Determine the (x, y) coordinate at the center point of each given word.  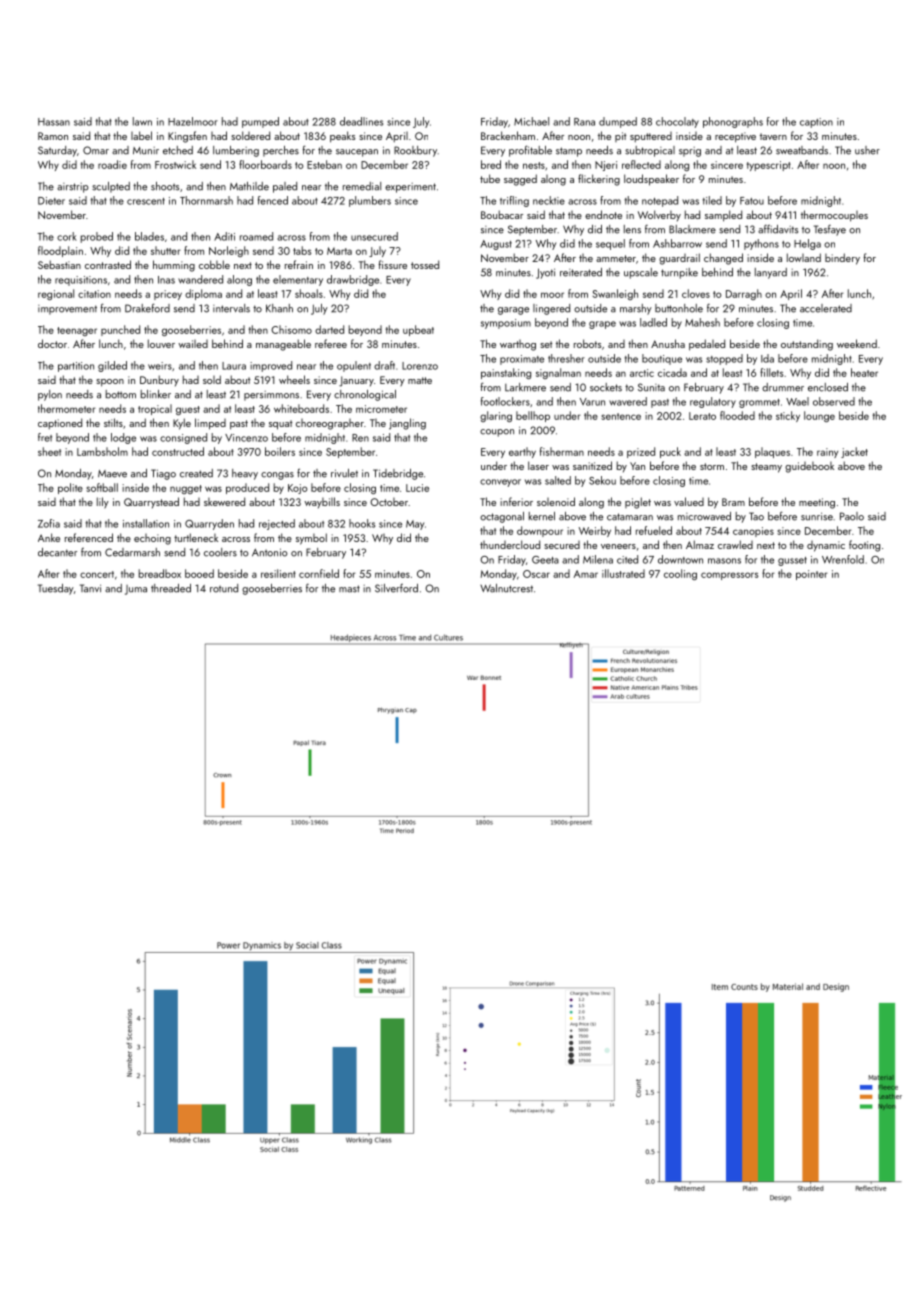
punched (120, 330)
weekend (857, 343)
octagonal (502, 517)
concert (97, 574)
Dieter (51, 201)
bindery (842, 259)
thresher (566, 358)
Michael (531, 121)
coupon (497, 433)
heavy (245, 474)
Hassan (54, 122)
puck (670, 452)
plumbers (370, 201)
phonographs (733, 122)
